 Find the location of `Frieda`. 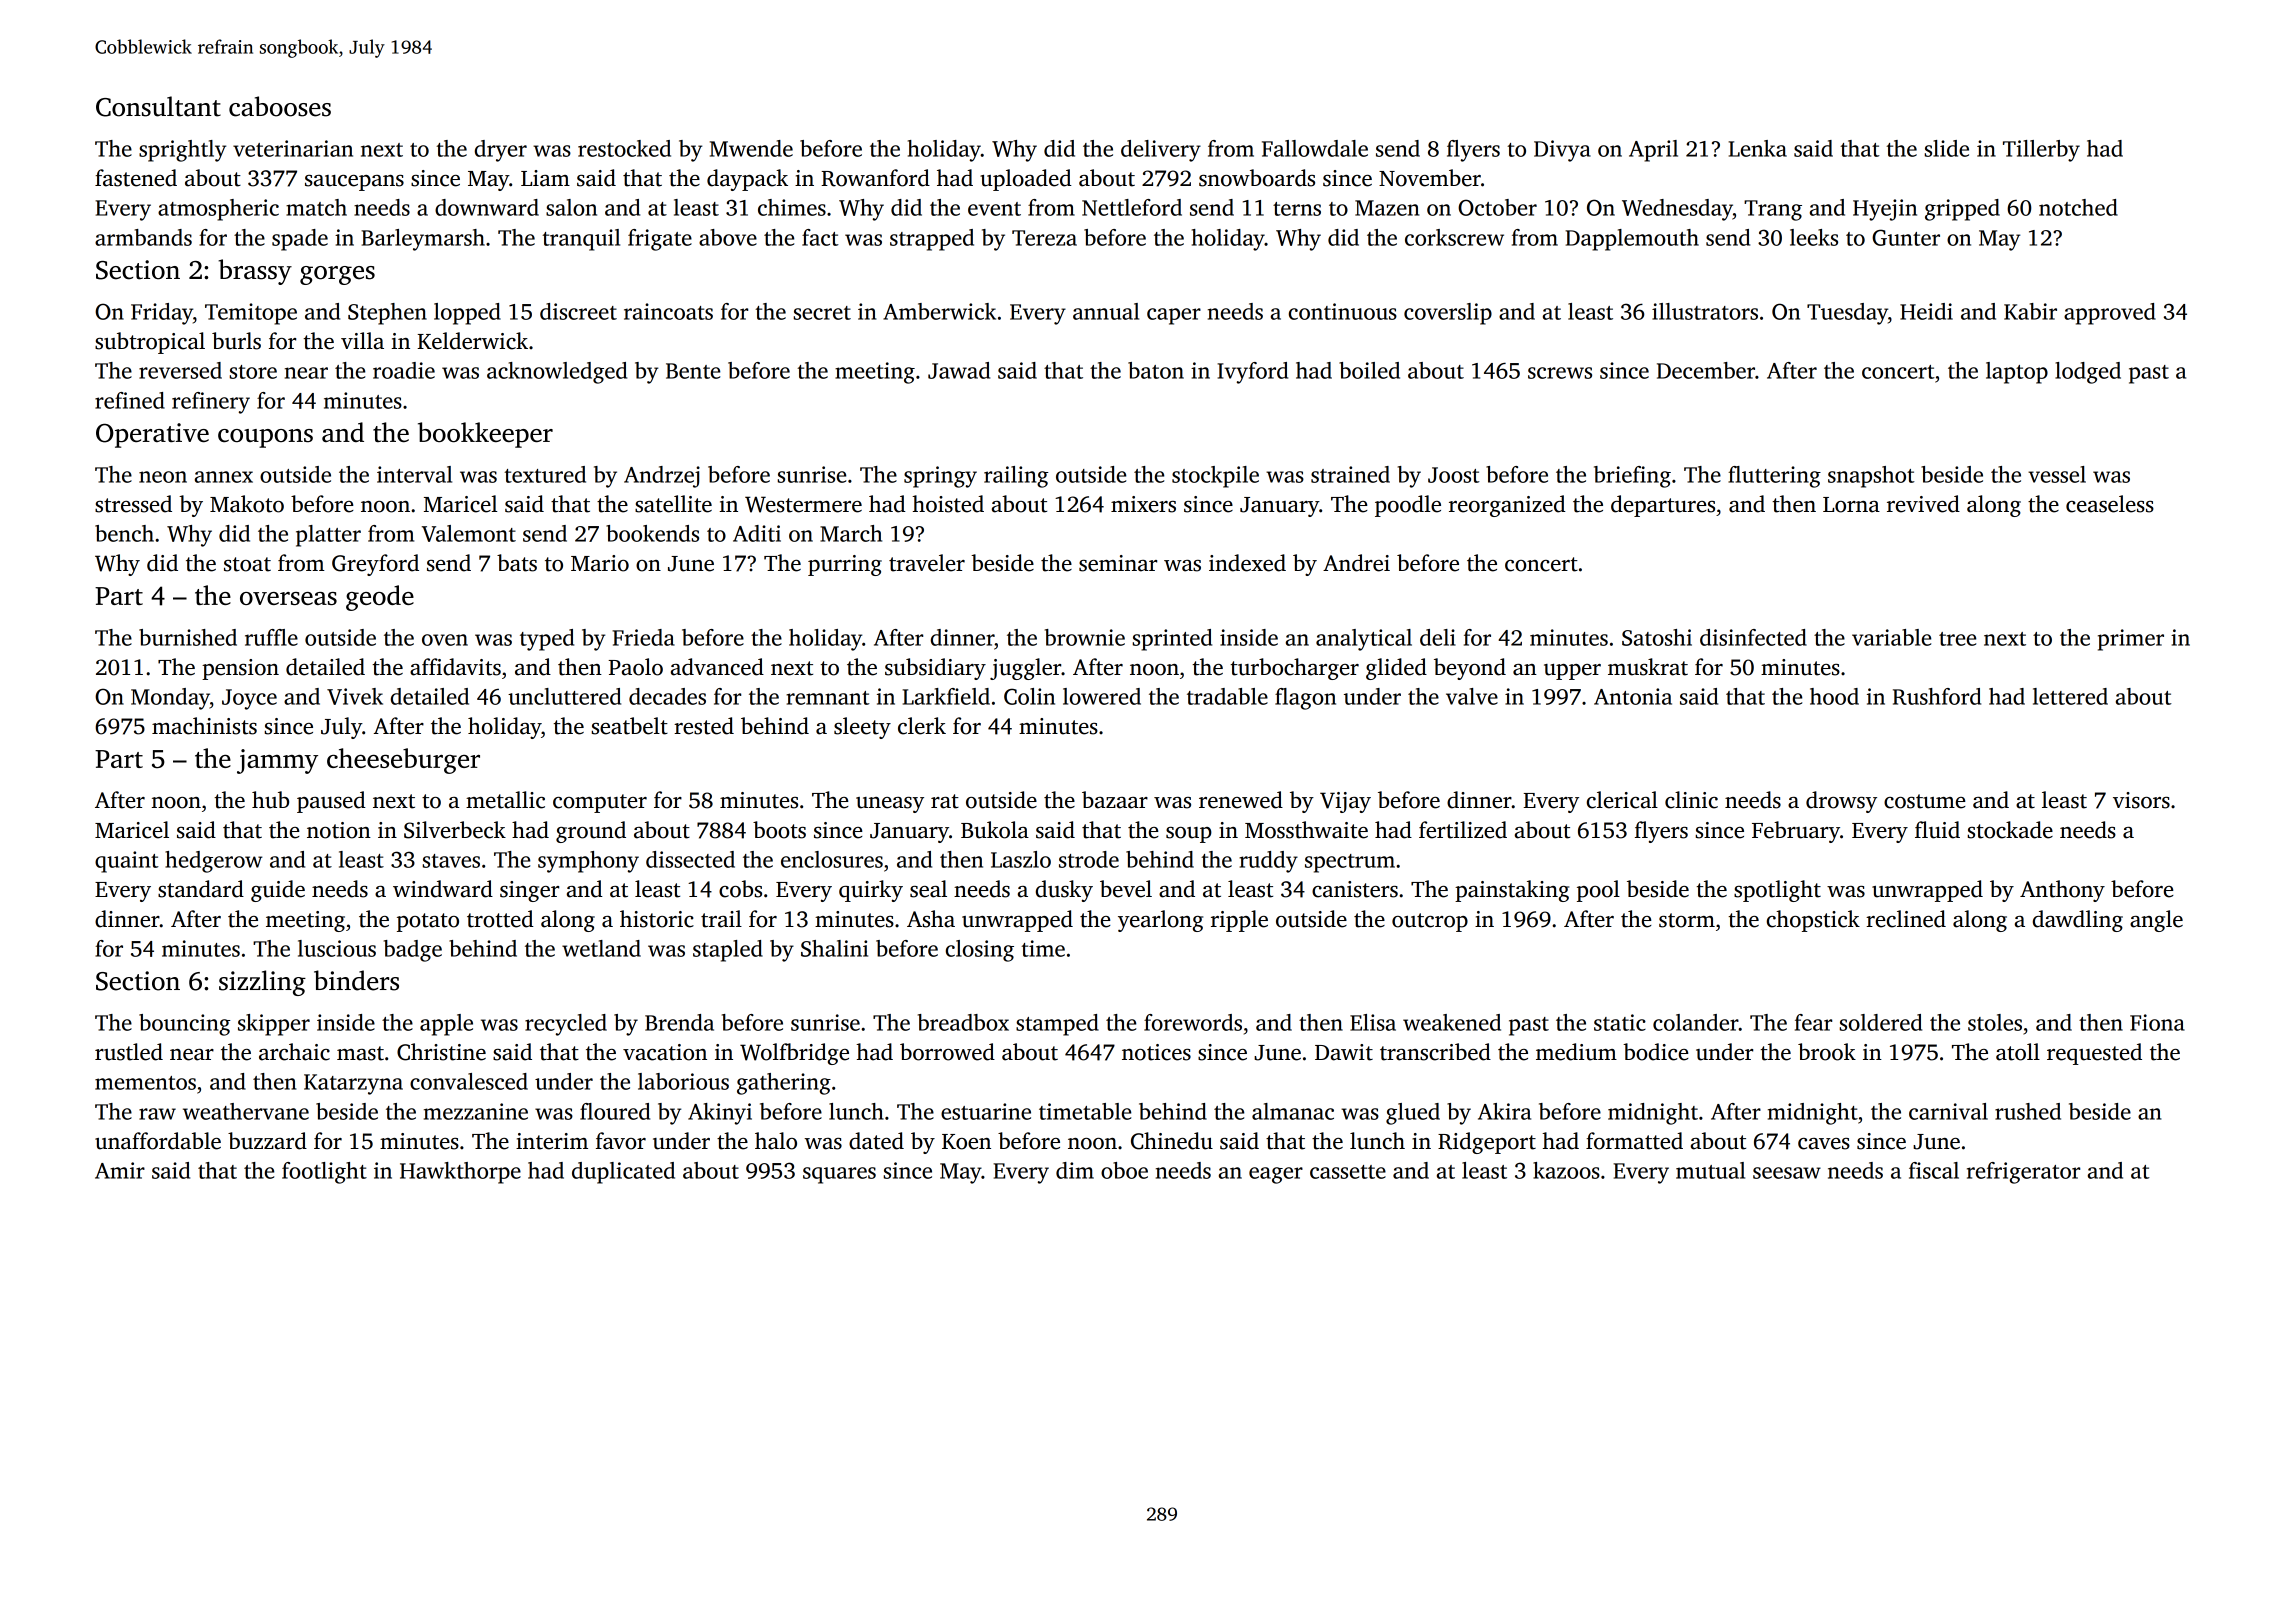

Frieda is located at coordinates (643, 637).
